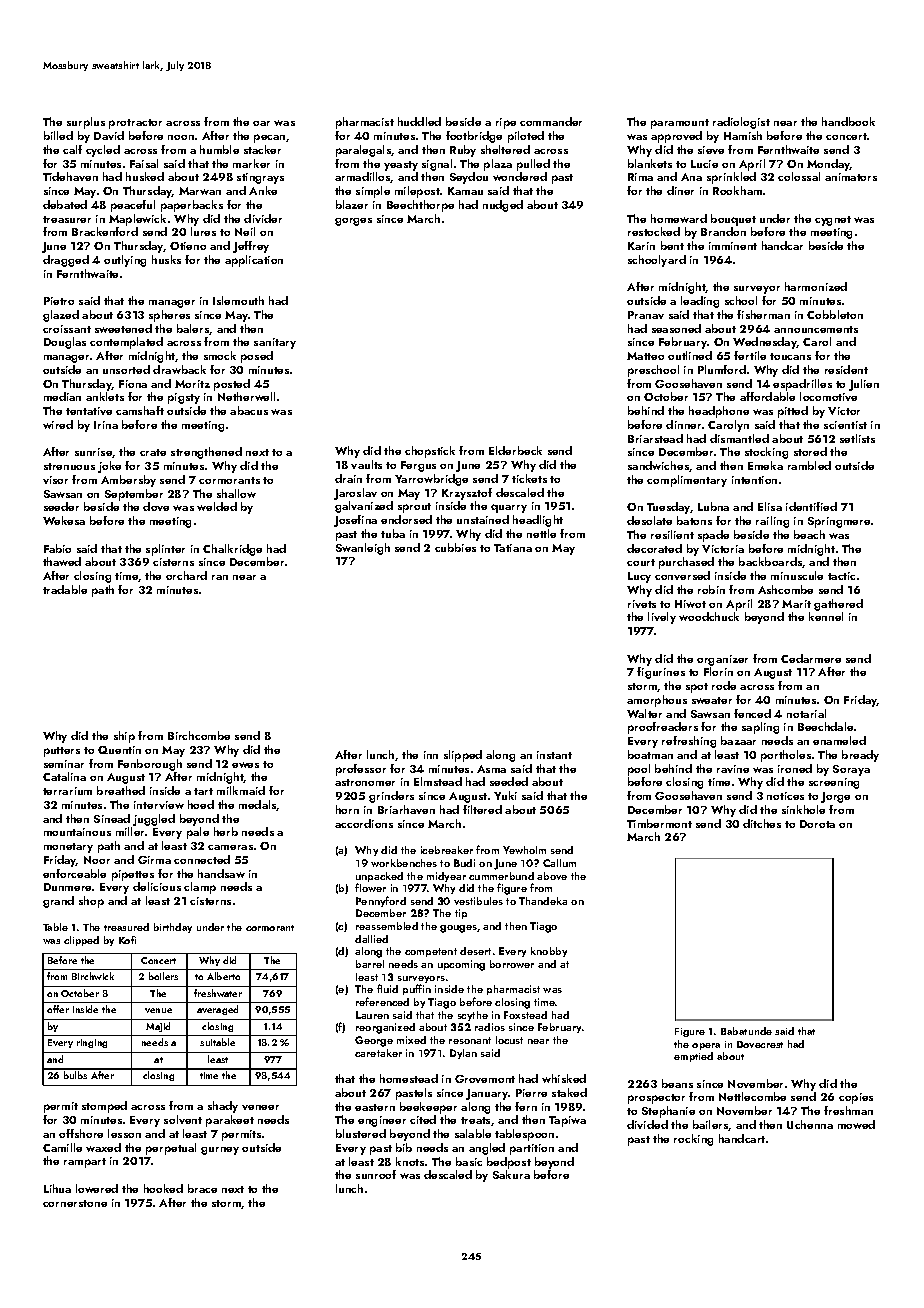 The image size is (924, 1308). I want to click on ditches, so click(762, 823).
